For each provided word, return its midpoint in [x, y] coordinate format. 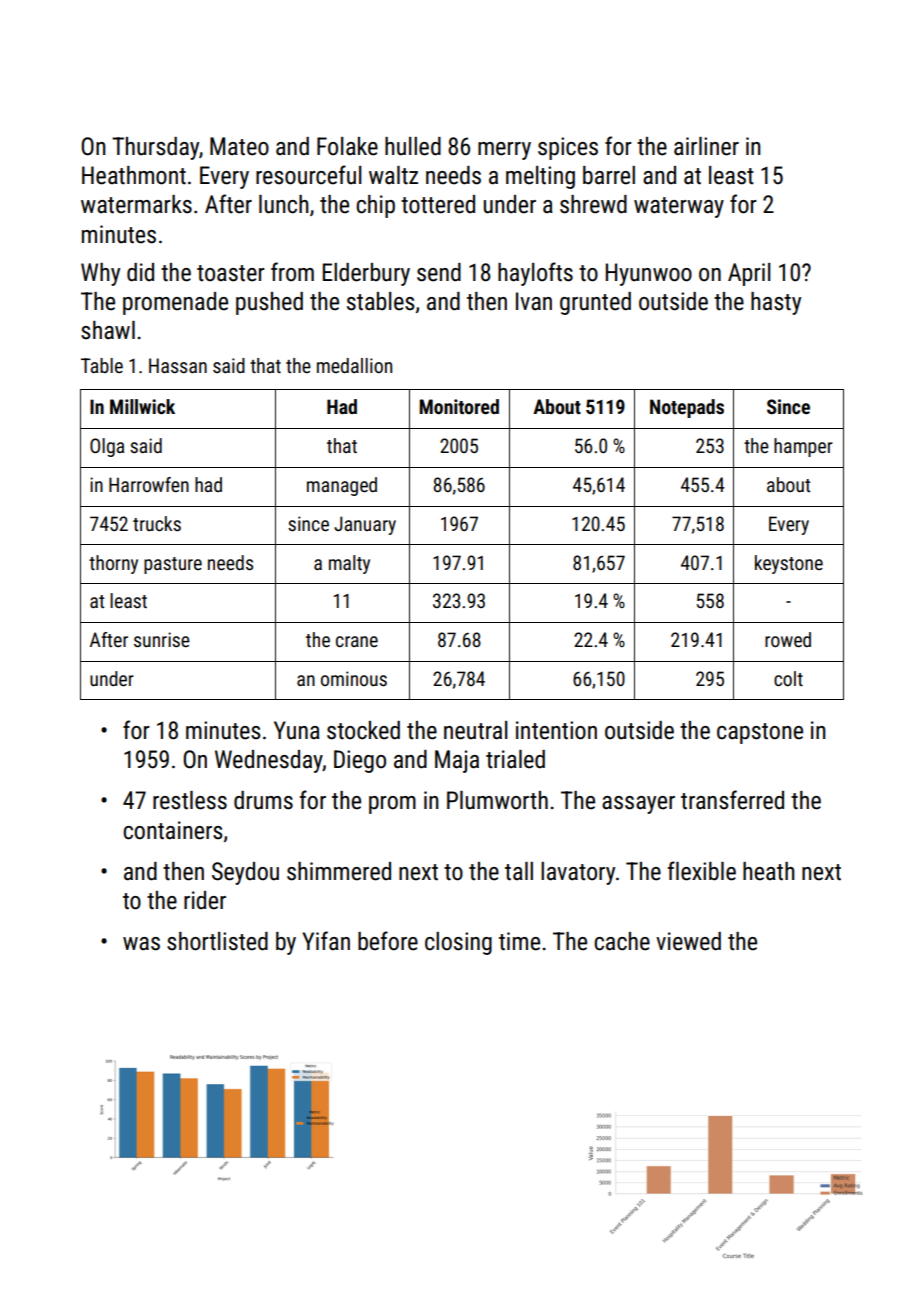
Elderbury [366, 274]
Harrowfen [149, 484]
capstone [760, 733]
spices [568, 148]
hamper [803, 447]
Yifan [326, 940]
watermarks [136, 204]
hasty [776, 303]
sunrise [162, 639]
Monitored [459, 406]
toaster [231, 273]
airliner [706, 146]
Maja [457, 761]
